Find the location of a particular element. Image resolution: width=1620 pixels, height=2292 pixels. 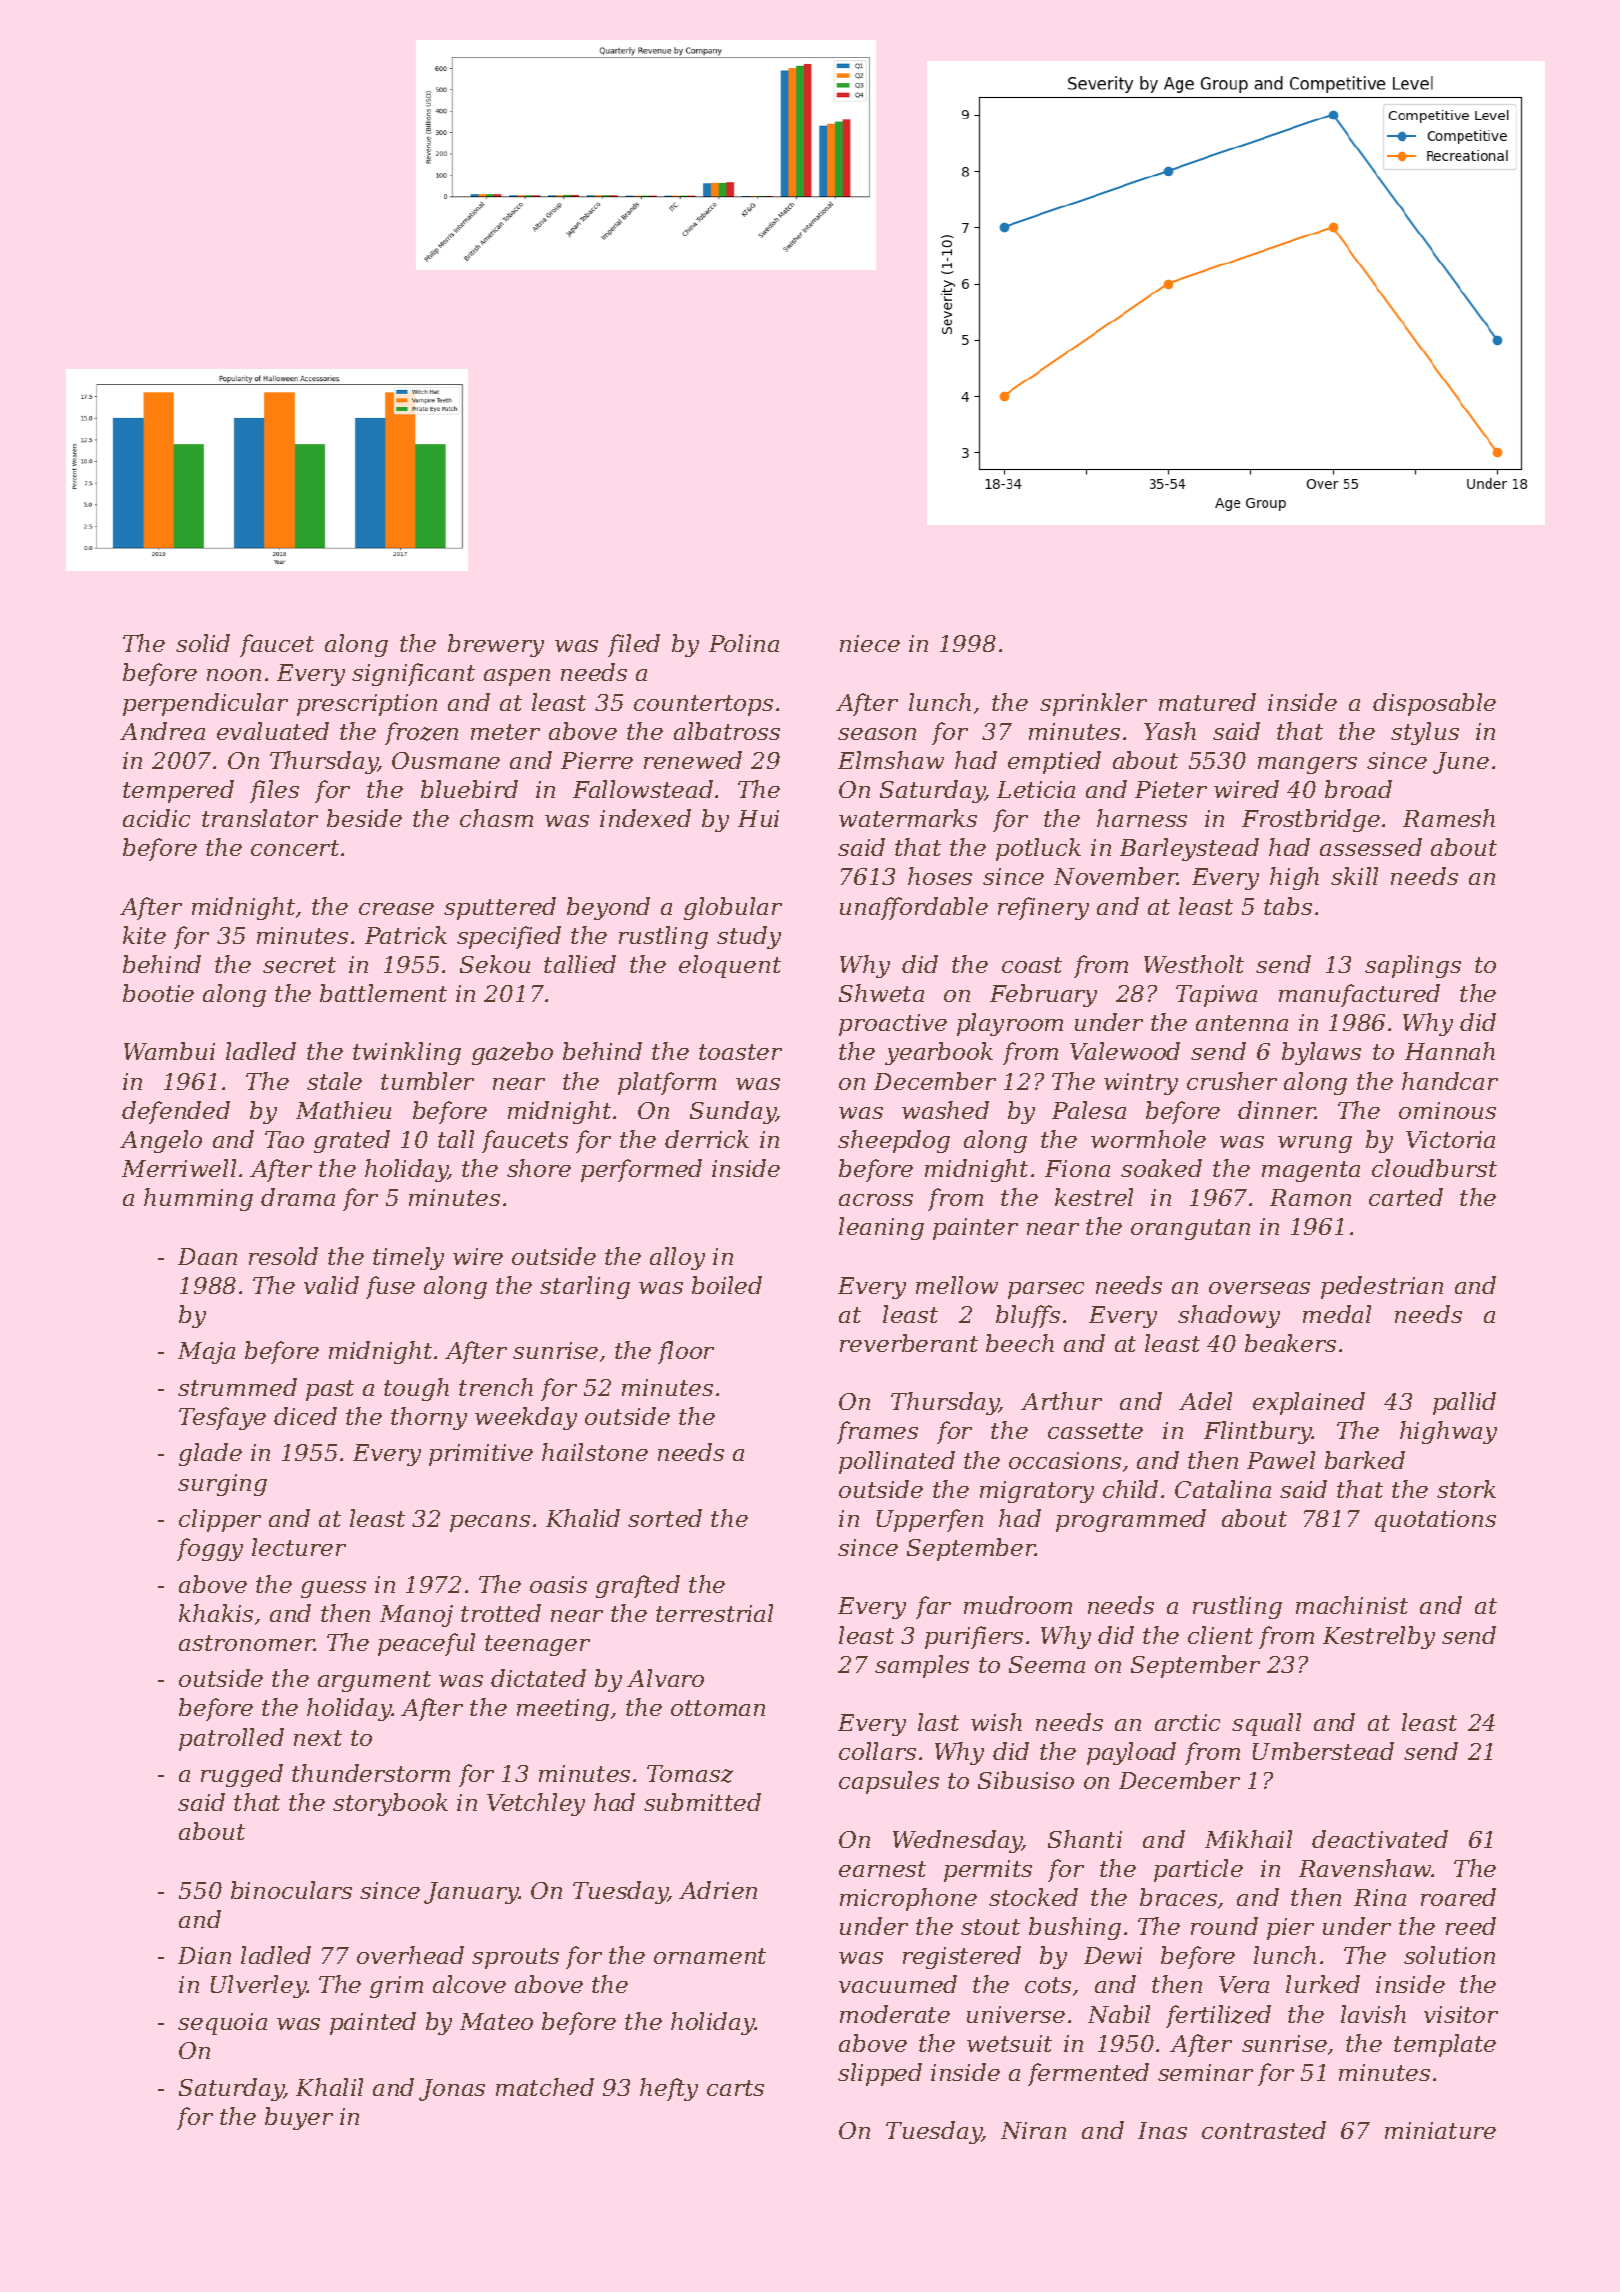

Fallowstead is located at coordinates (643, 789).
